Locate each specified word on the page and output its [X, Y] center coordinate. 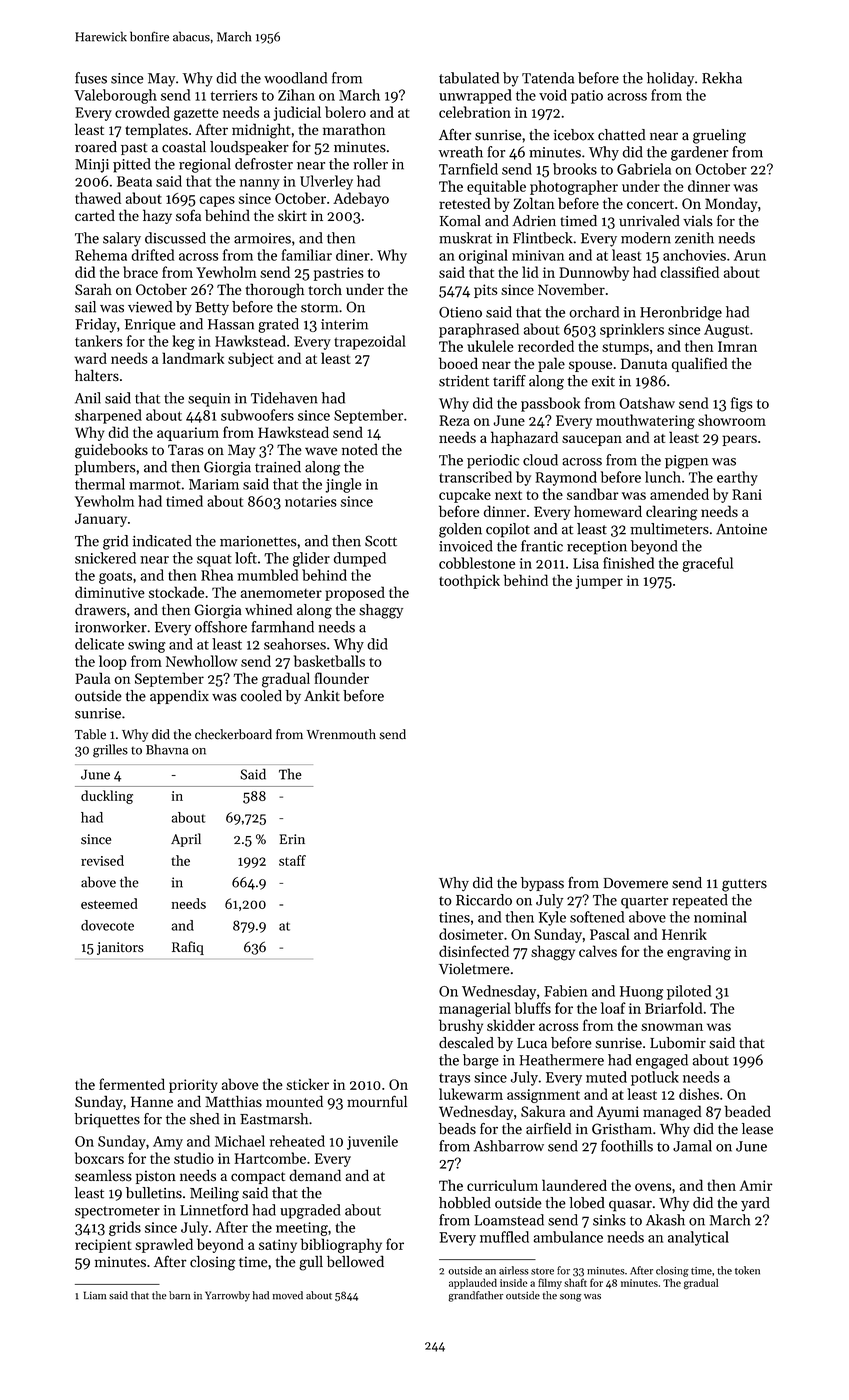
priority [193, 1086]
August [726, 331]
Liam [95, 1295]
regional [205, 165]
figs [742, 404]
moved [288, 1295]
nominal [720, 917]
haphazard [524, 438]
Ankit [322, 695]
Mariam [214, 484]
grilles [110, 751]
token [747, 1270]
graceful [707, 564]
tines [454, 917]
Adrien [534, 221]
